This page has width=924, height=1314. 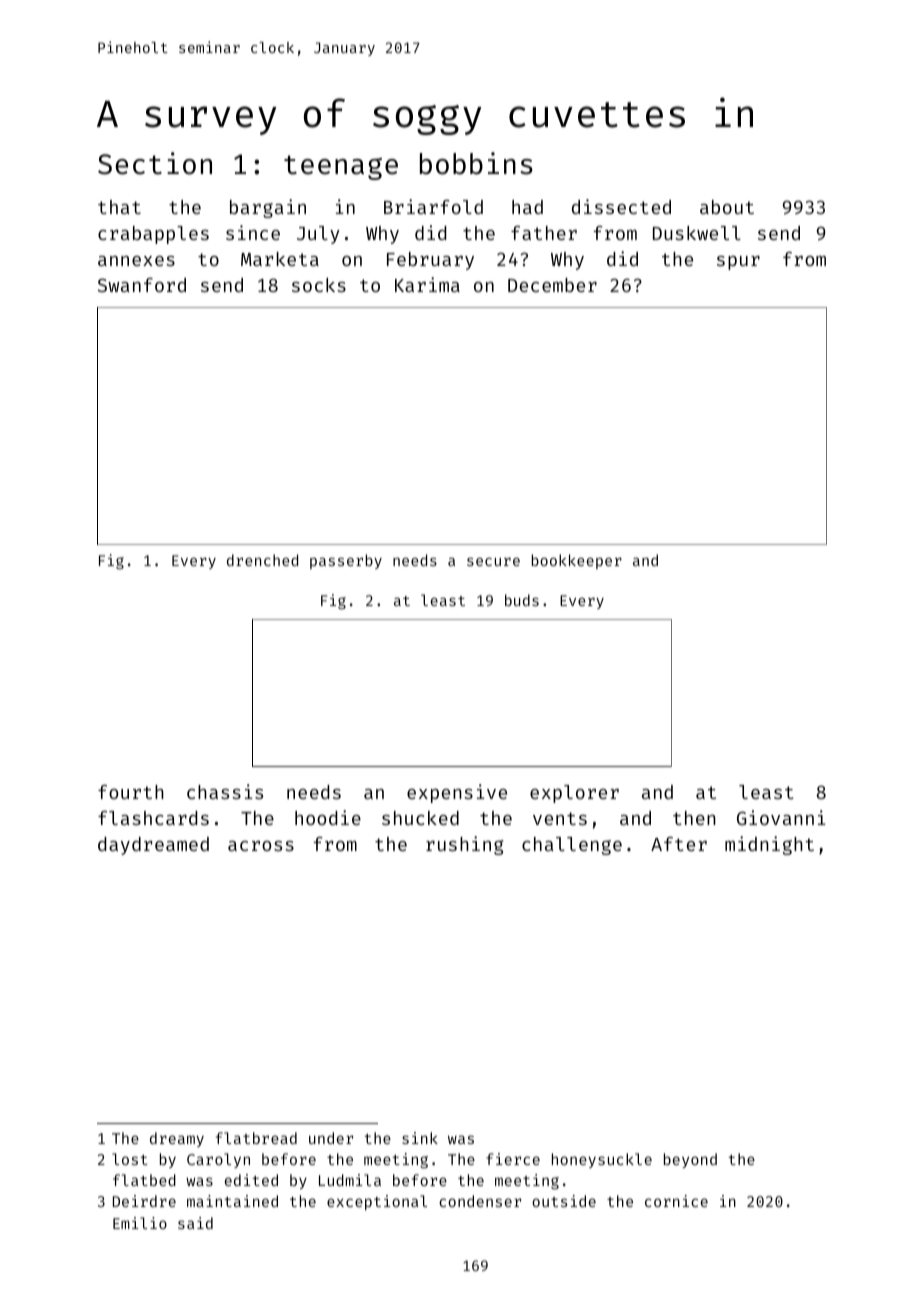 I want to click on bookkeeper, so click(x=577, y=561).
